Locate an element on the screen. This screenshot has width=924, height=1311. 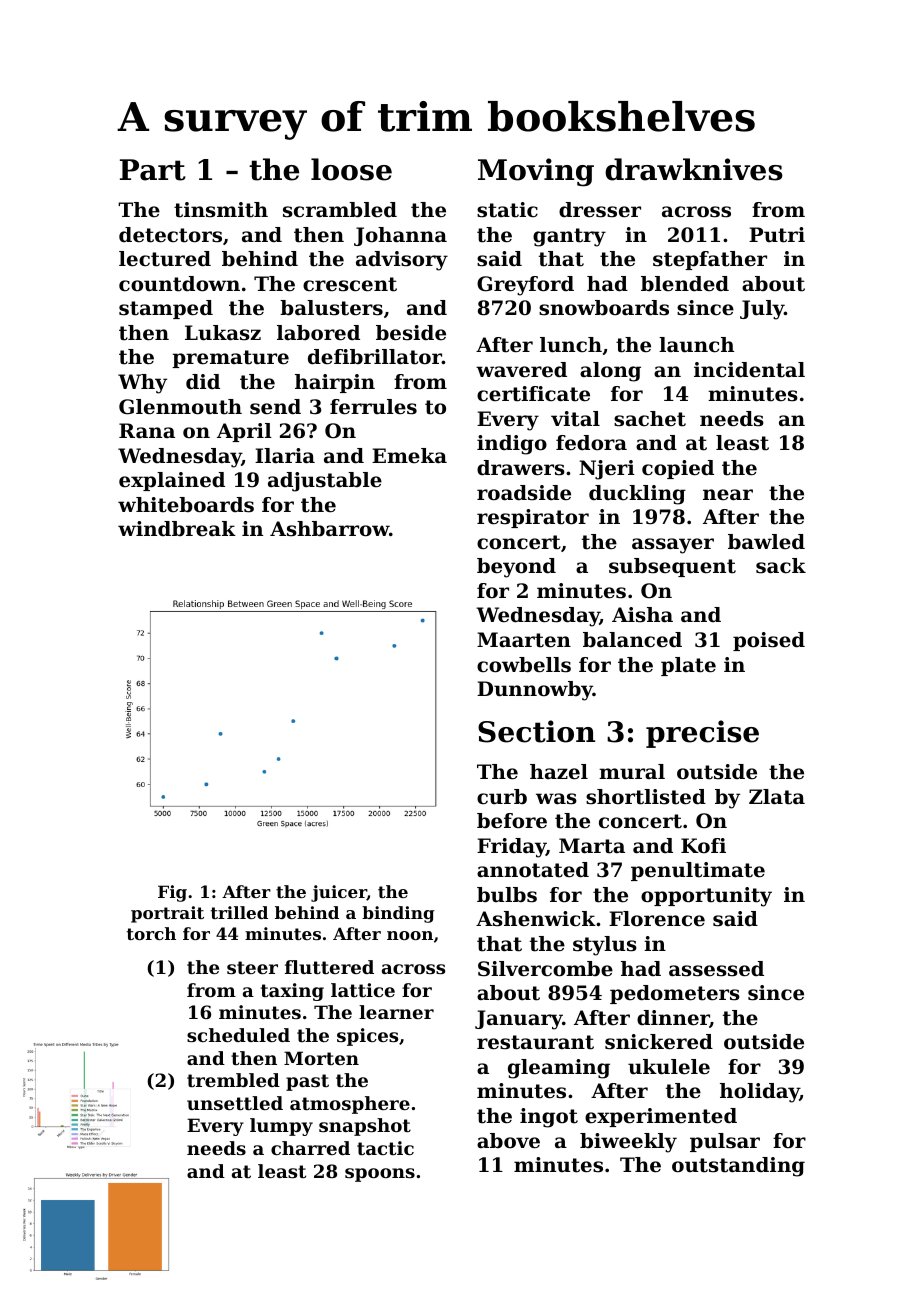
poised is located at coordinates (769, 641).
